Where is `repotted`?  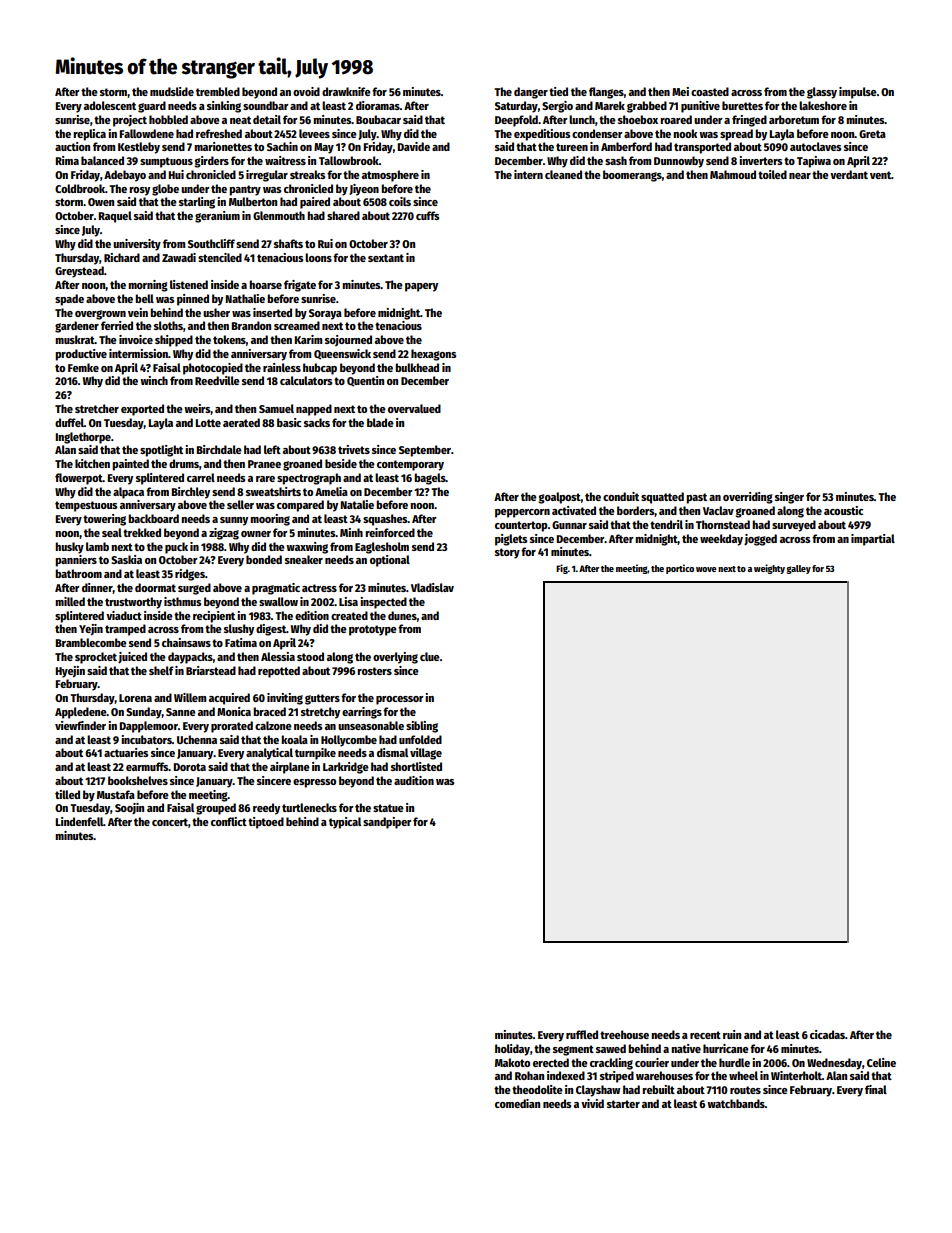 repotted is located at coordinates (279, 672).
